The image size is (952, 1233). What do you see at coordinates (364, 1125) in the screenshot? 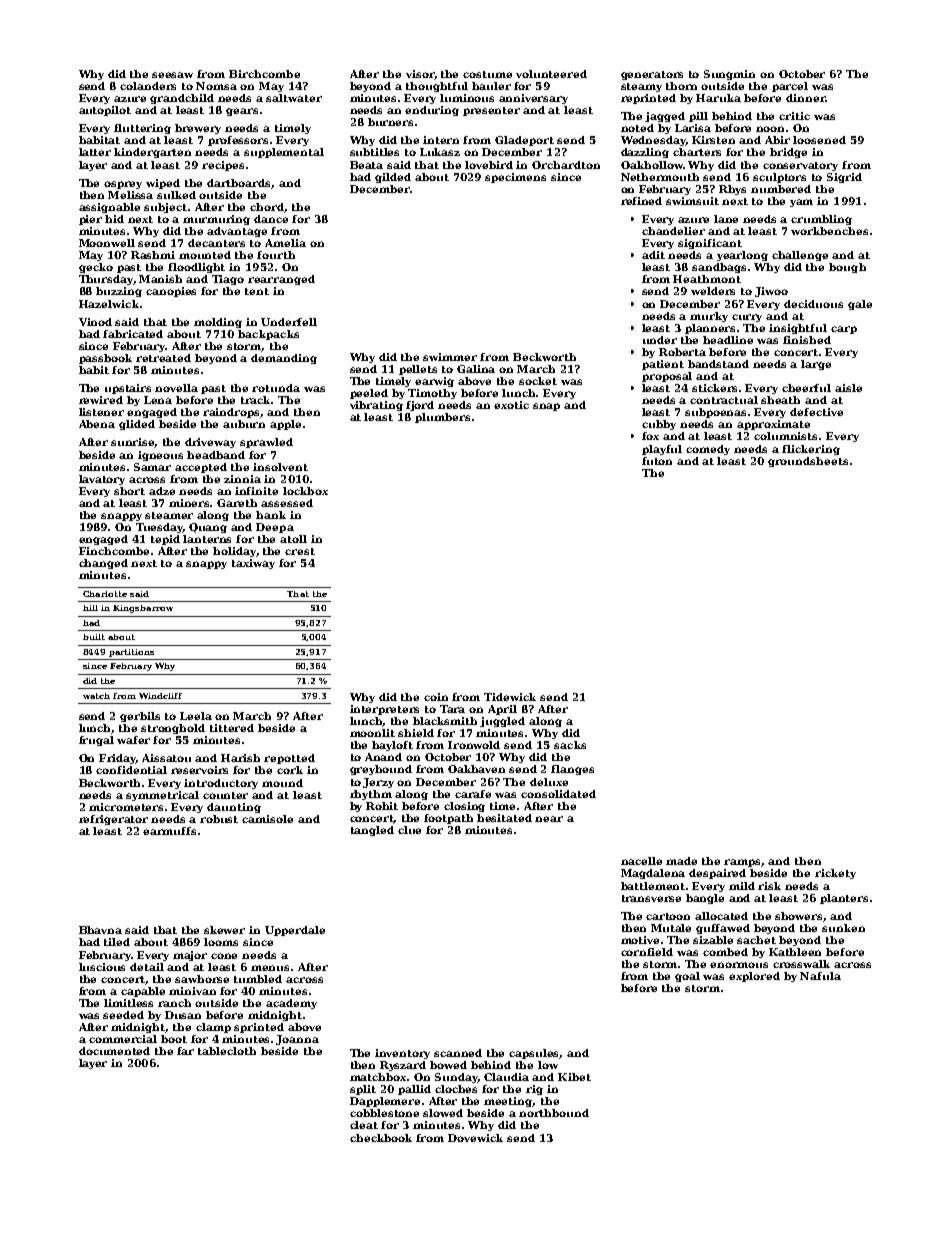
I see `cleat` at bounding box center [364, 1125].
